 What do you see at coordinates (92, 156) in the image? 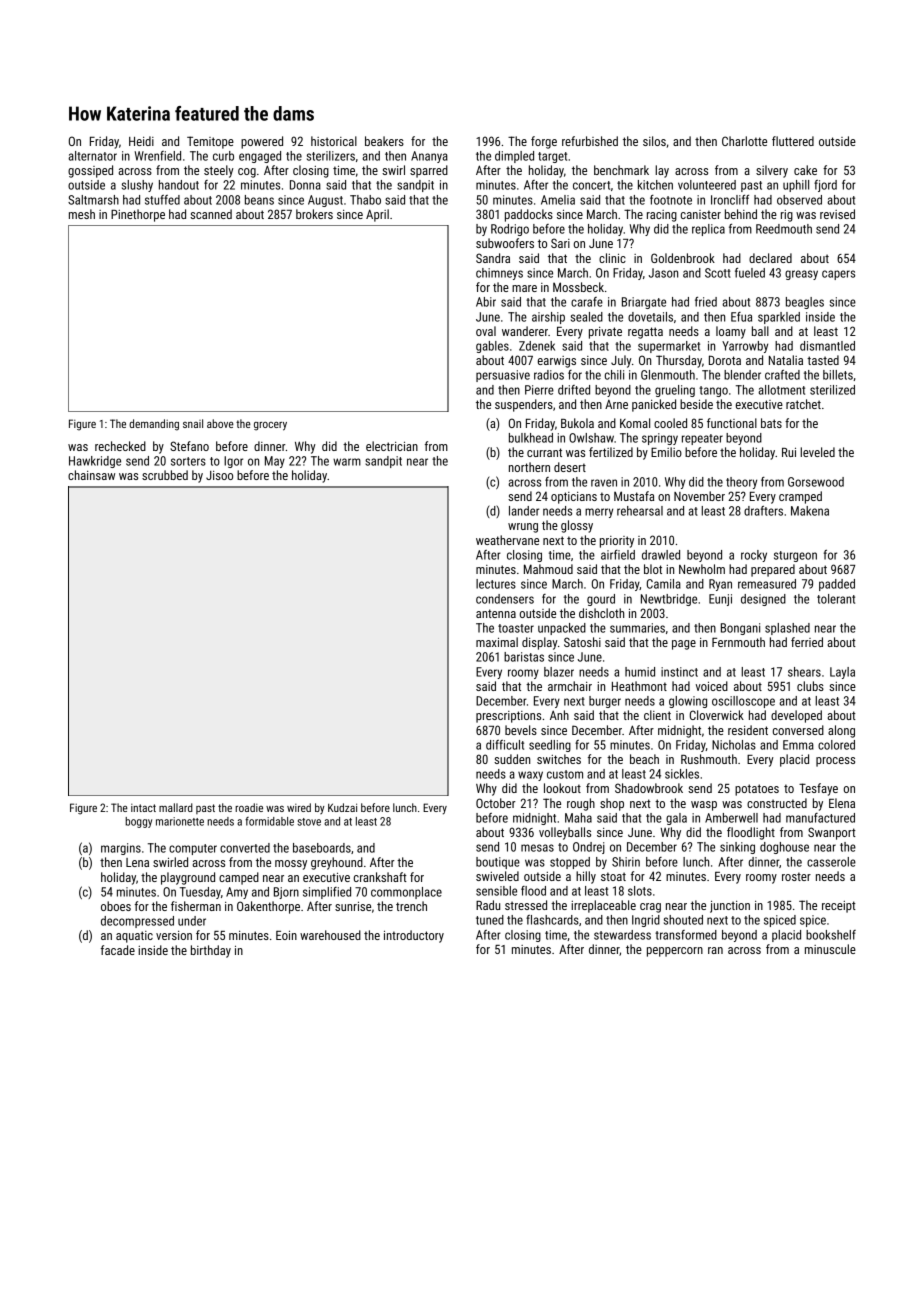
I see `alternator` at bounding box center [92, 156].
